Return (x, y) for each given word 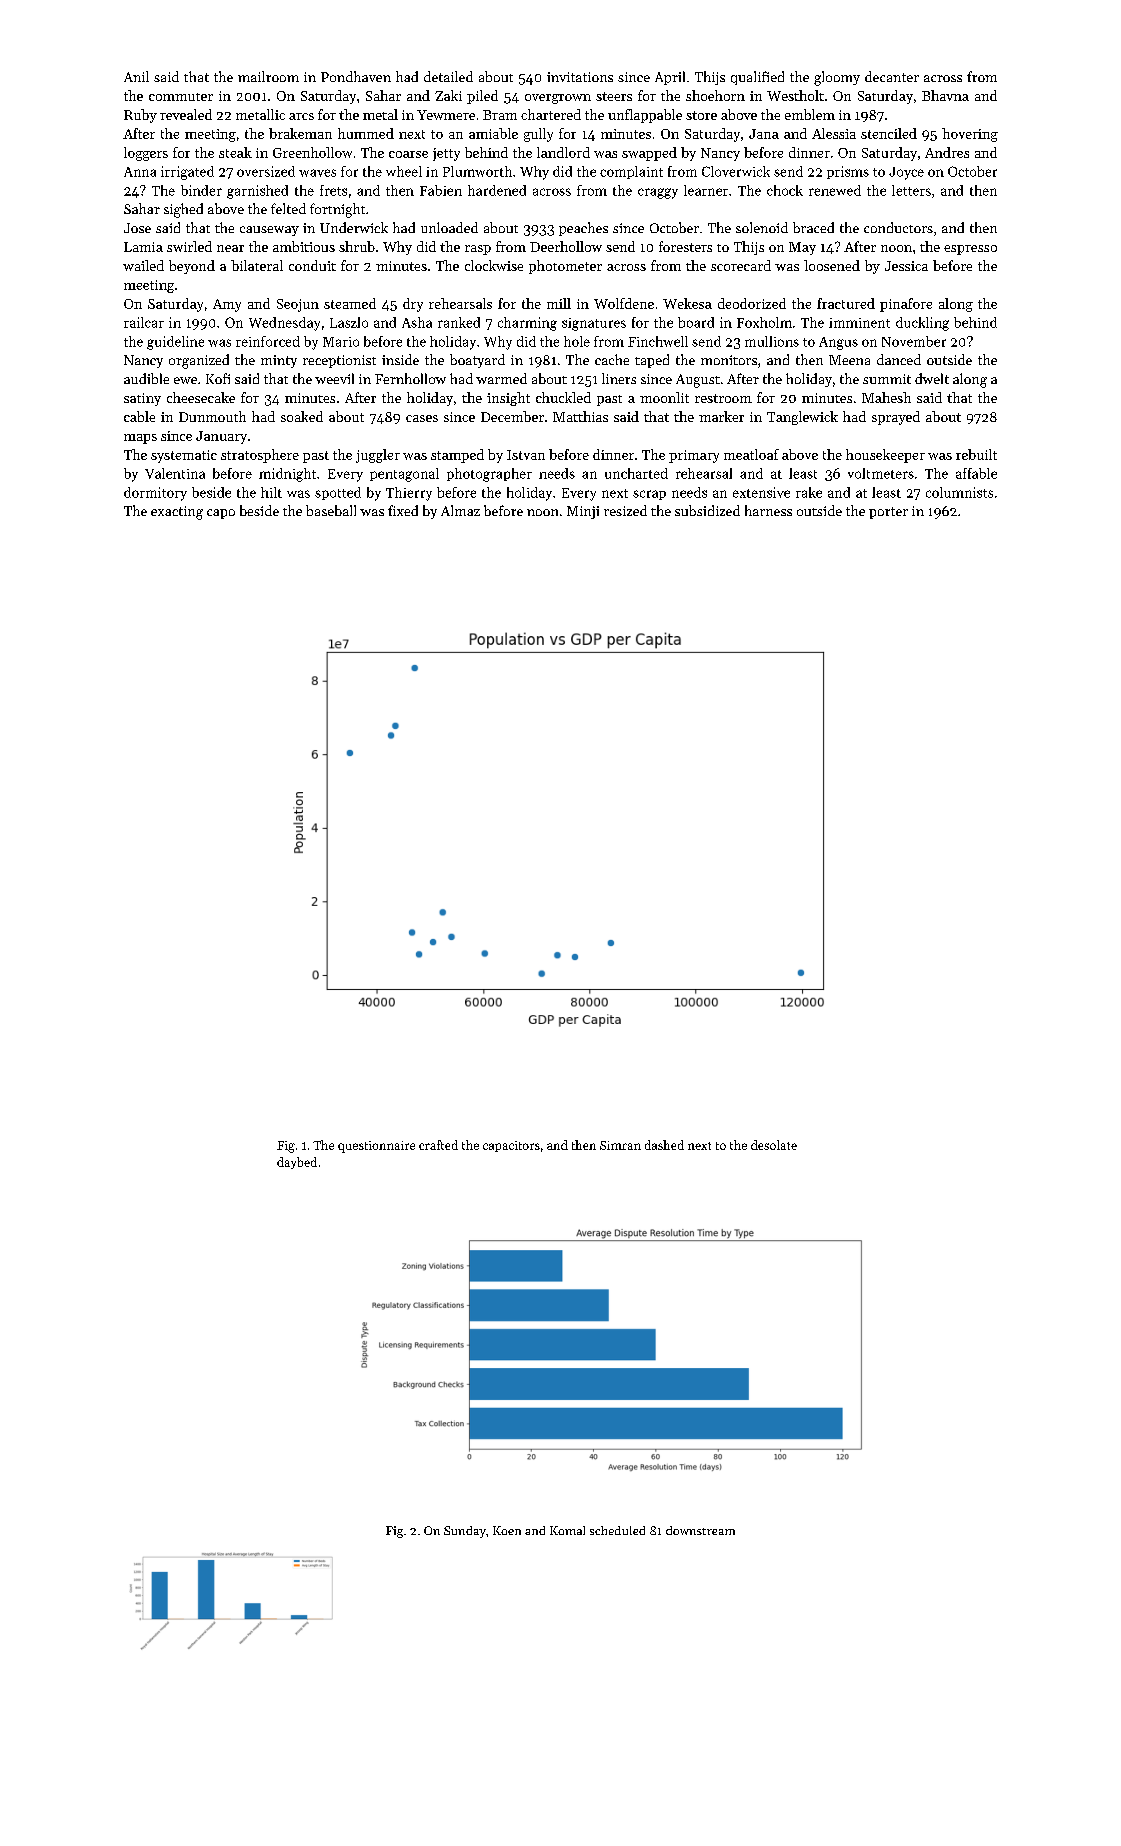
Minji (583, 512)
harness (768, 510)
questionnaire (376, 1147)
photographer (489, 475)
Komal (567, 1530)
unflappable (645, 116)
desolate (774, 1145)
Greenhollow (312, 152)
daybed (297, 1163)
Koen (507, 1530)
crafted (438, 1145)
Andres (947, 152)
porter (888, 513)
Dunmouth (212, 416)
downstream (700, 1530)
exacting (177, 513)
